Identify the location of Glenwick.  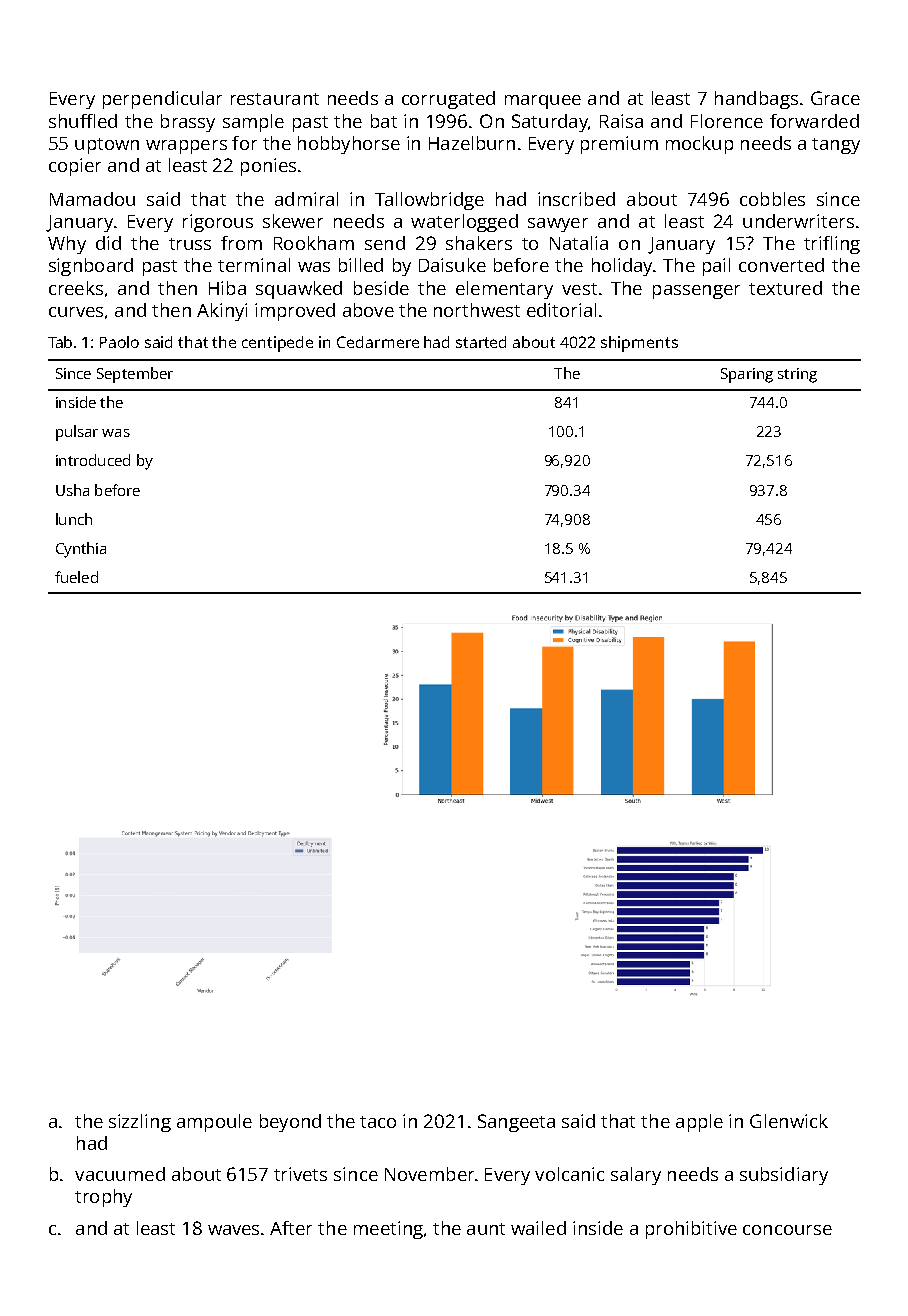
(789, 1121).
